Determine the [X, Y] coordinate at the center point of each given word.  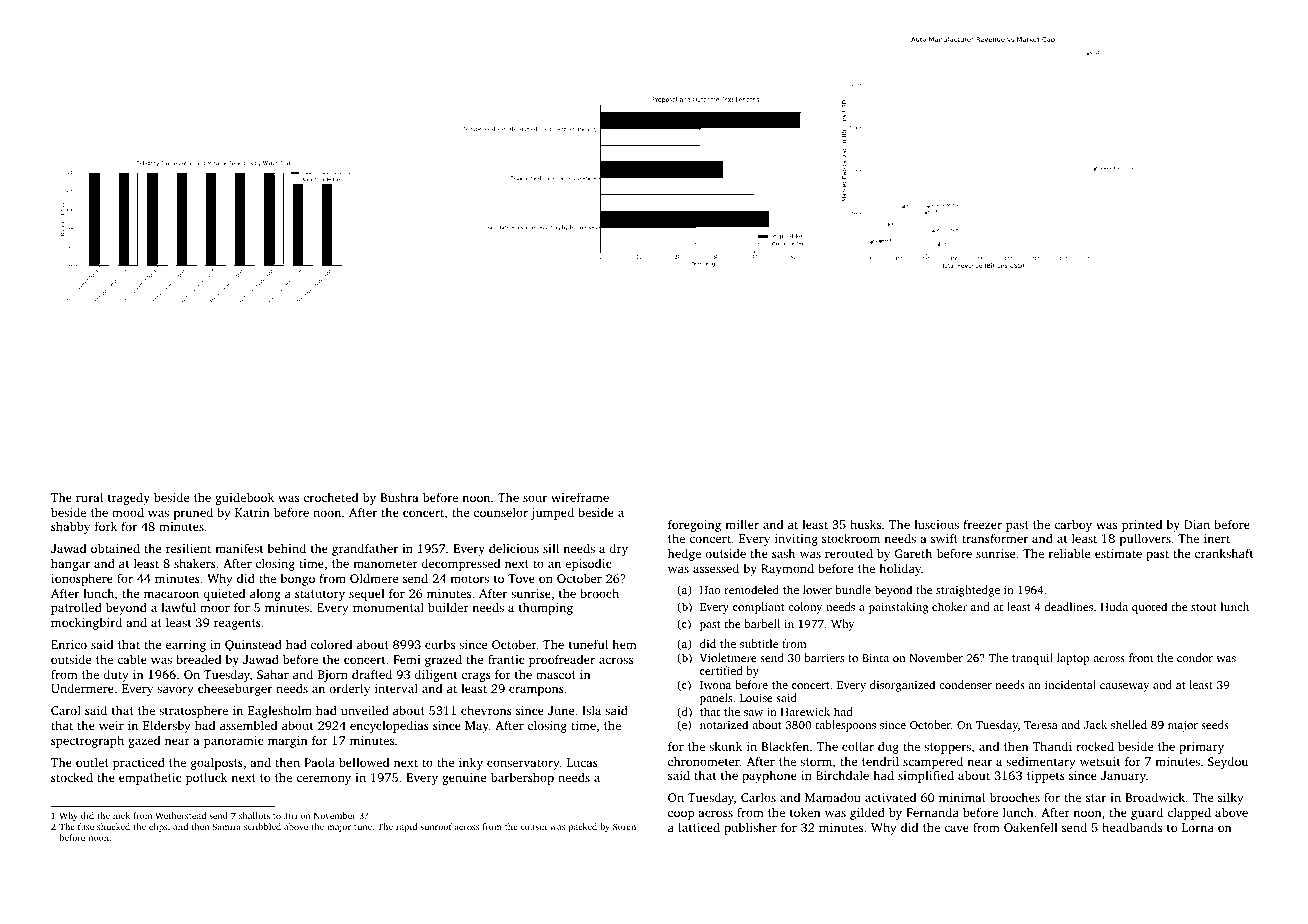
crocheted [331, 497]
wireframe [580, 497]
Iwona [715, 685]
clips [158, 827]
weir [111, 725]
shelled [1129, 724]
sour [535, 498]
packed [583, 827]
